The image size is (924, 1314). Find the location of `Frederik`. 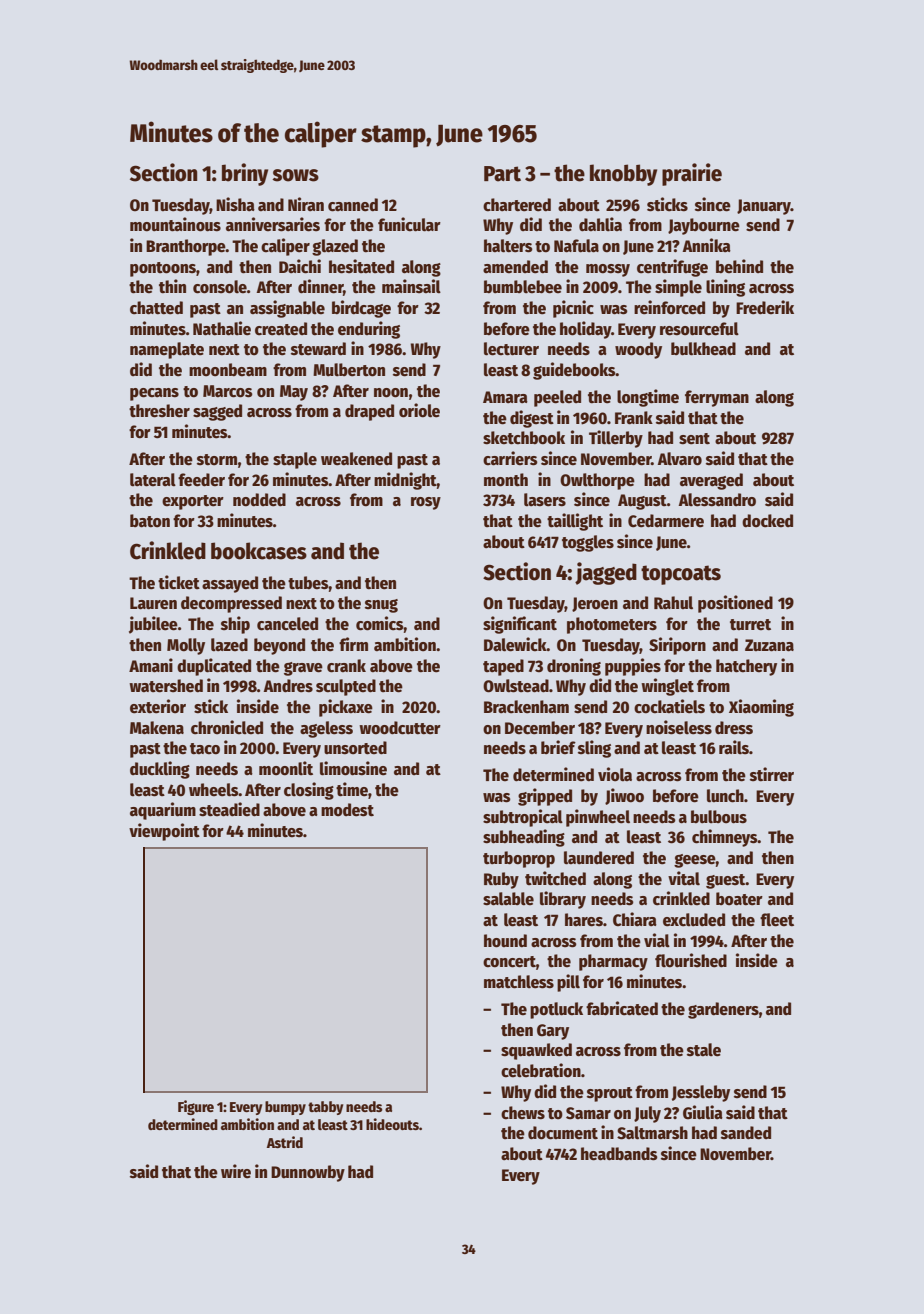

Frederik is located at coordinates (765, 307).
